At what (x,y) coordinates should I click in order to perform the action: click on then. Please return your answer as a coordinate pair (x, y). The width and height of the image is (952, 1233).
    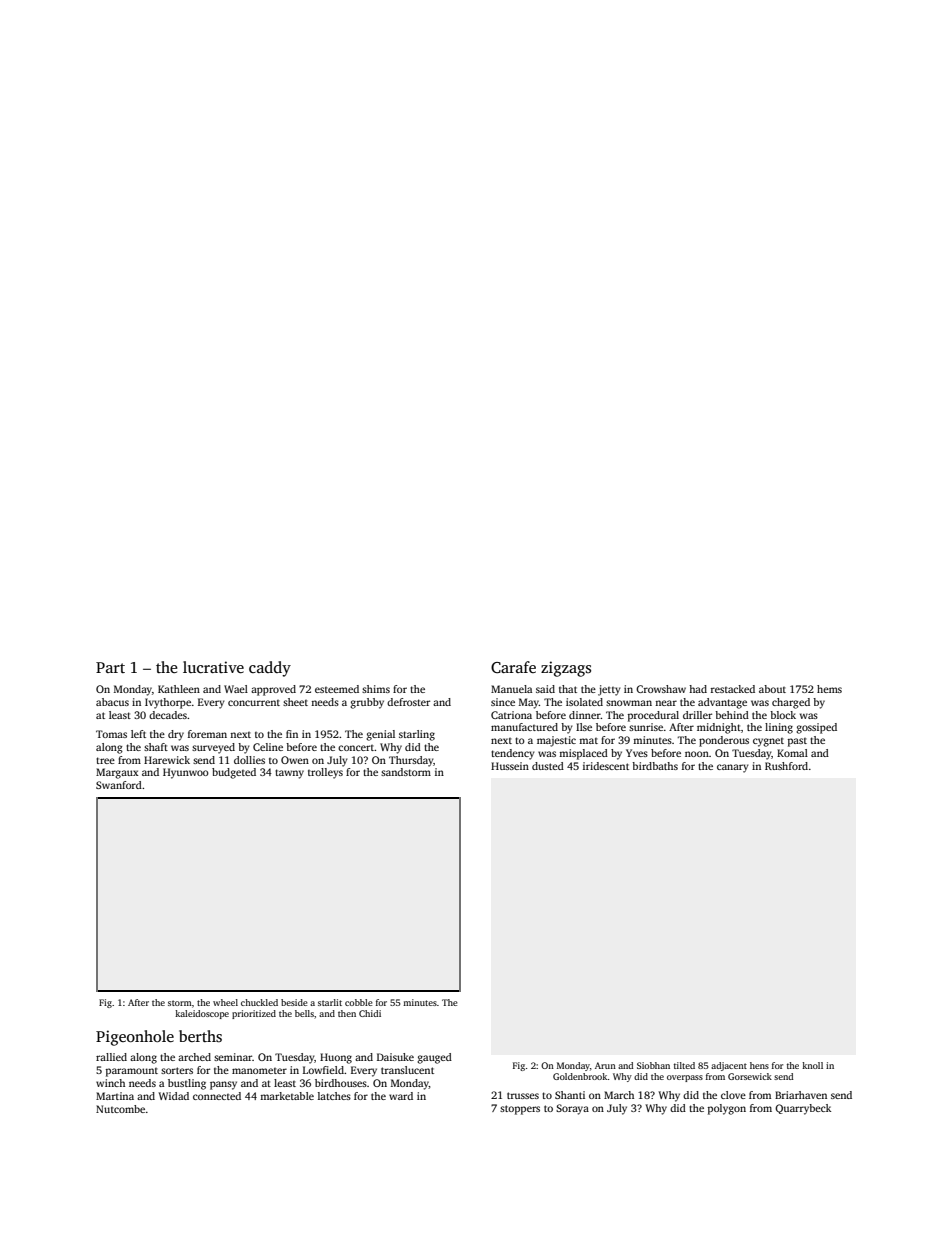
    Looking at the image, I should click on (347, 1013).
